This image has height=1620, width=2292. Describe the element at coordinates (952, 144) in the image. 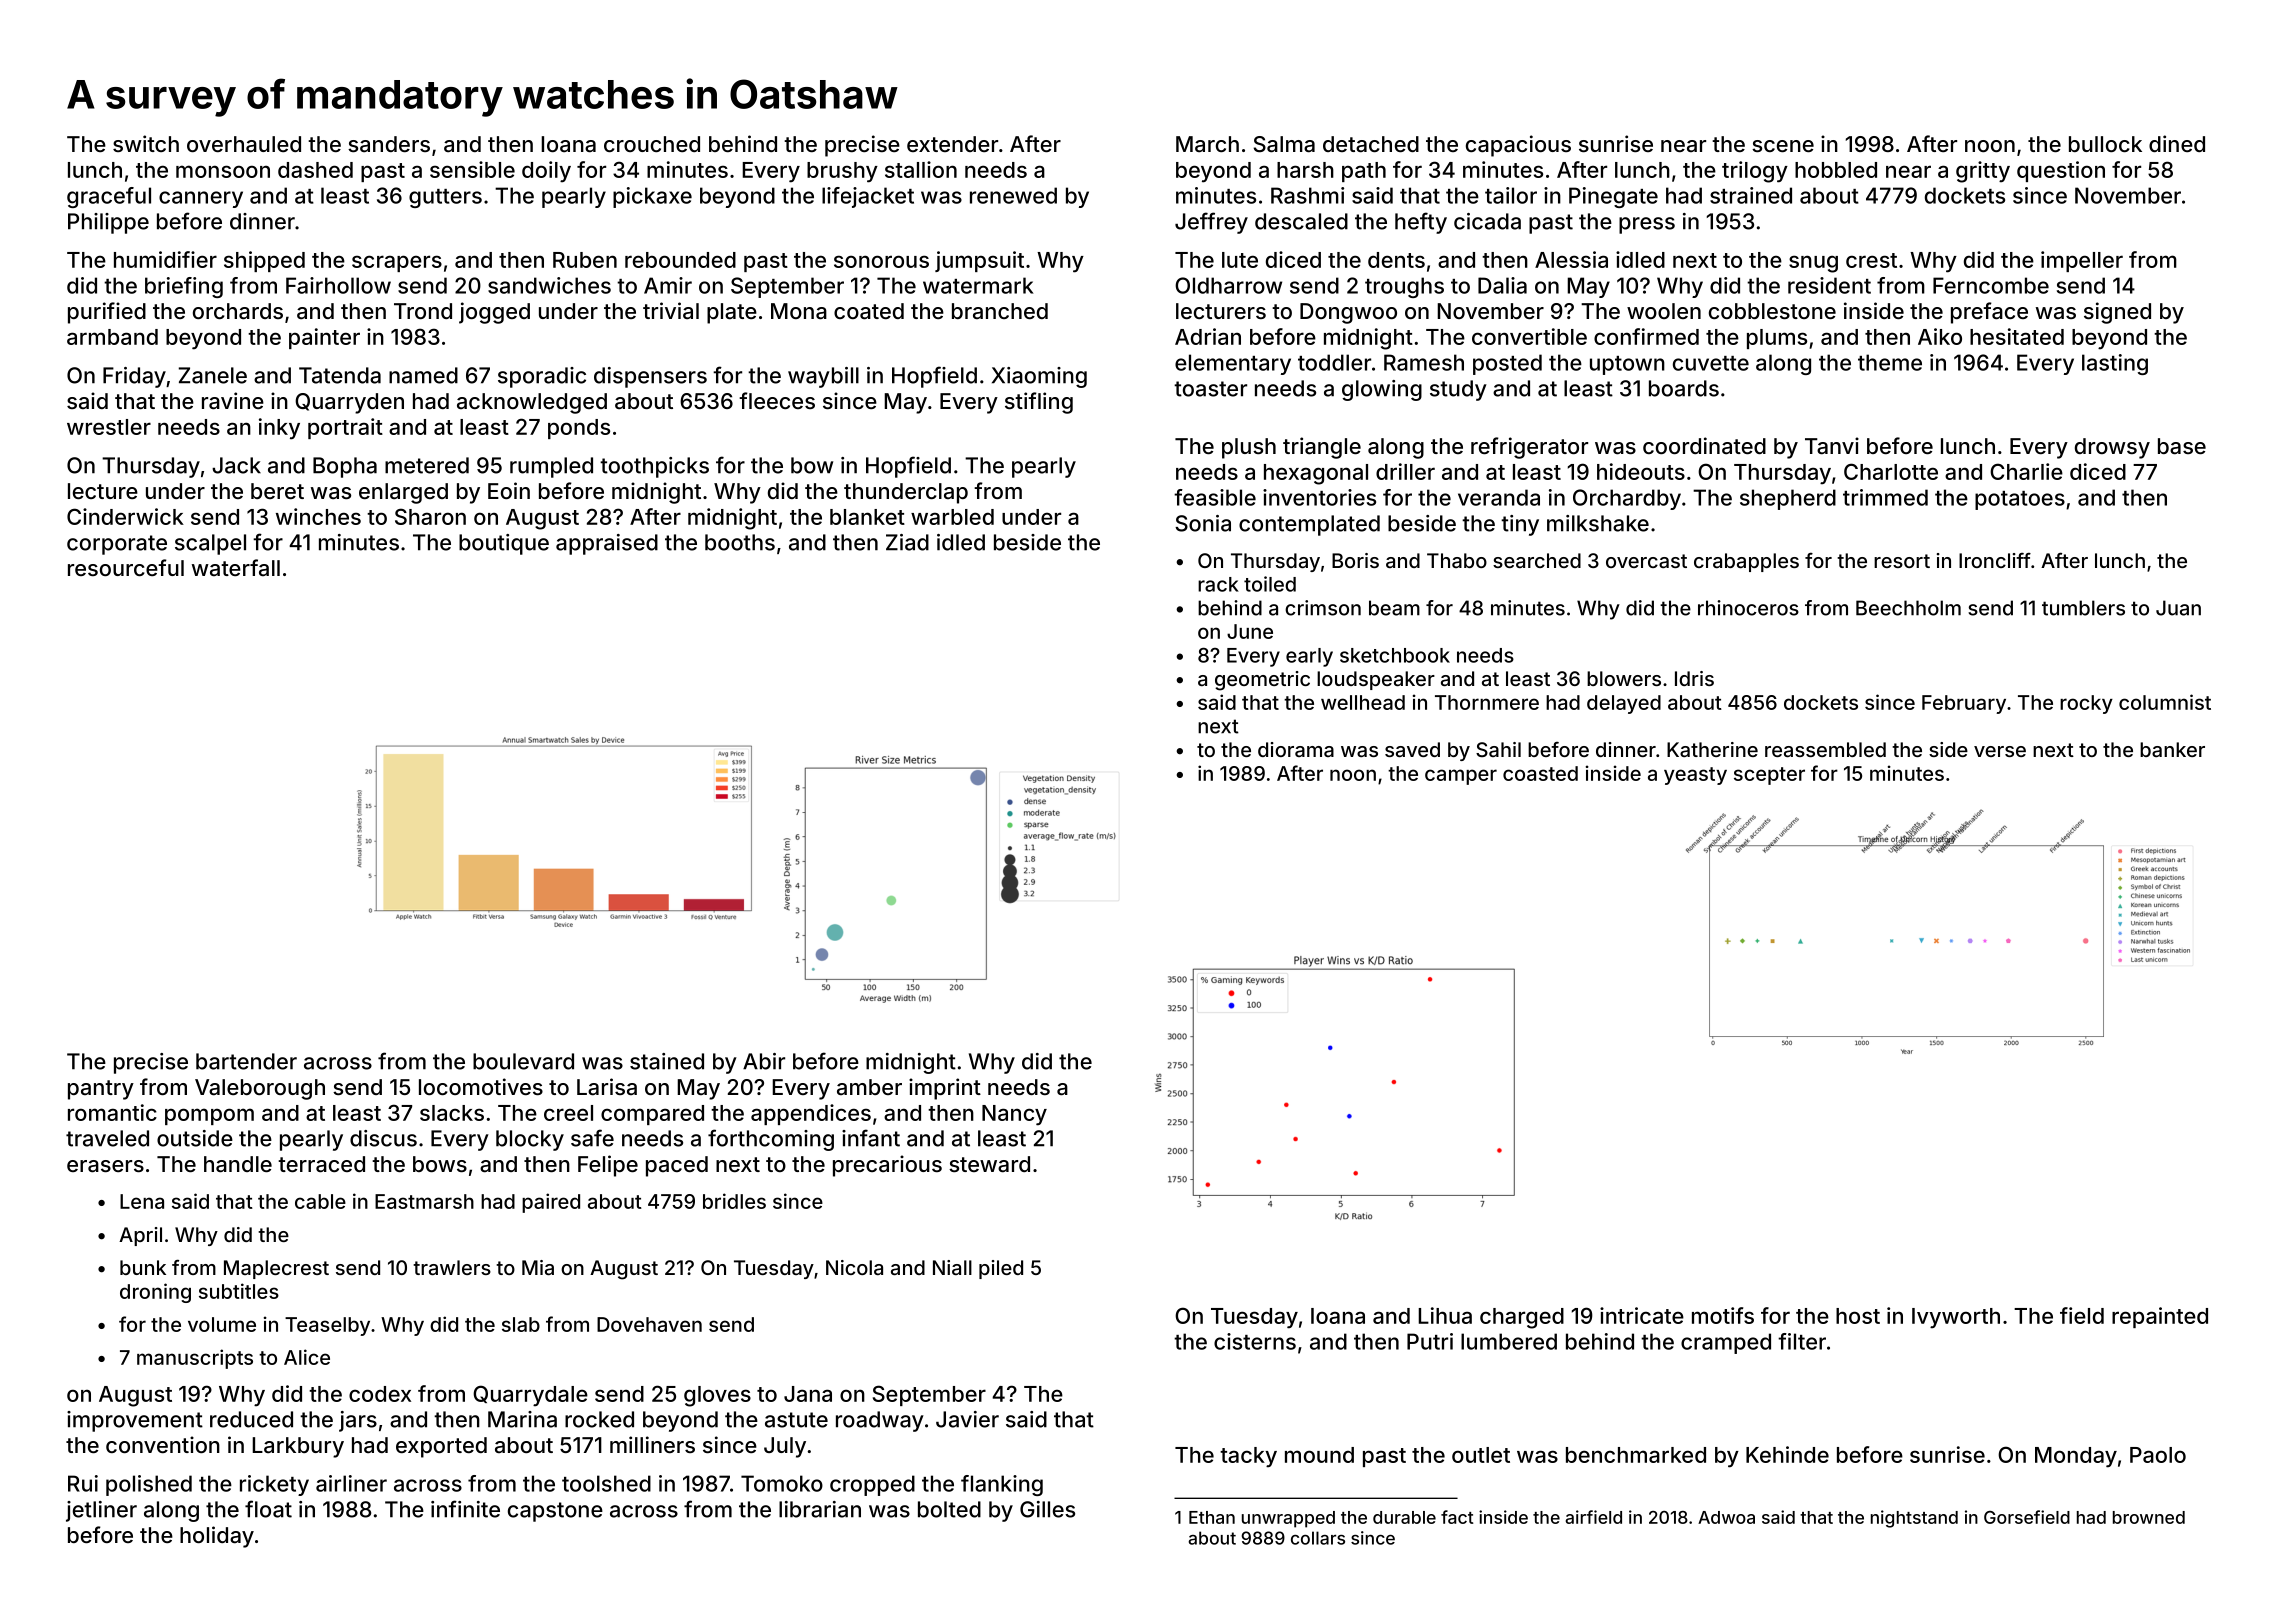

I see `extender` at that location.
